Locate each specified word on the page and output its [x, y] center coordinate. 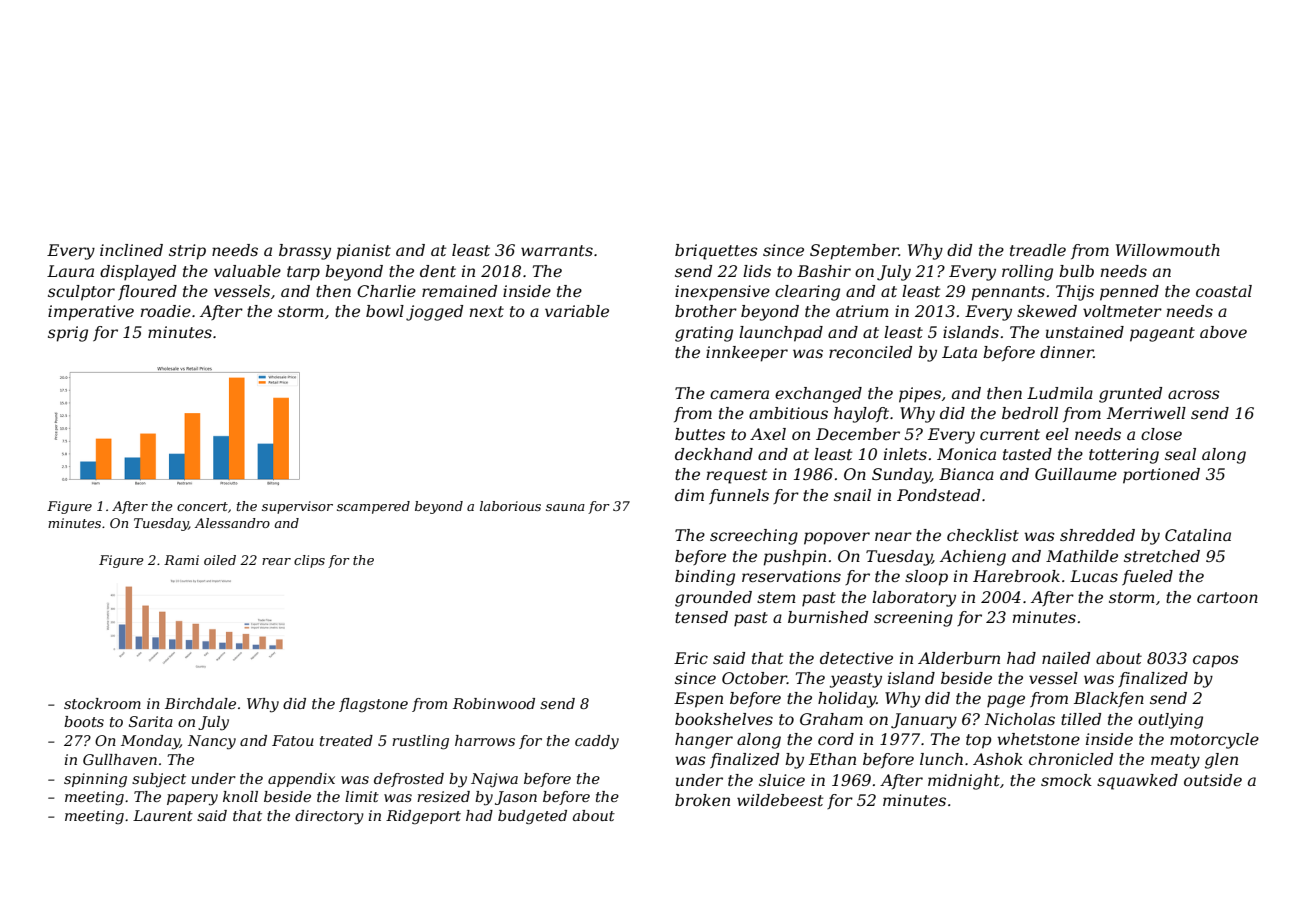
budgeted [532, 817]
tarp [303, 273]
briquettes [716, 252]
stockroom [102, 703]
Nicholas [1019, 719]
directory [329, 817]
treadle [1038, 250]
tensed [701, 617]
